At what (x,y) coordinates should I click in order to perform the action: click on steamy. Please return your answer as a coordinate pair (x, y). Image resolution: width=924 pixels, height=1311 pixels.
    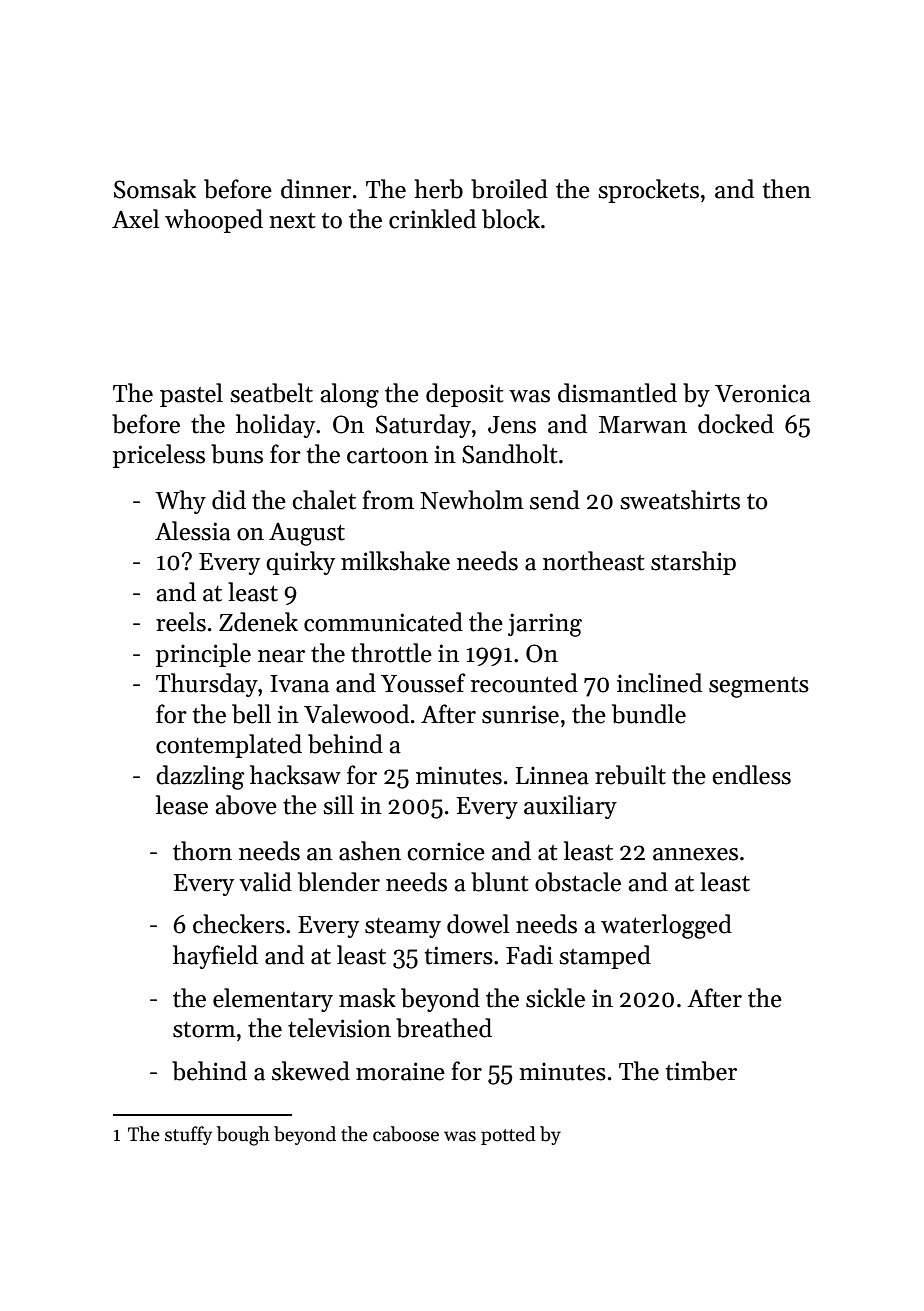
    Looking at the image, I should click on (403, 928).
